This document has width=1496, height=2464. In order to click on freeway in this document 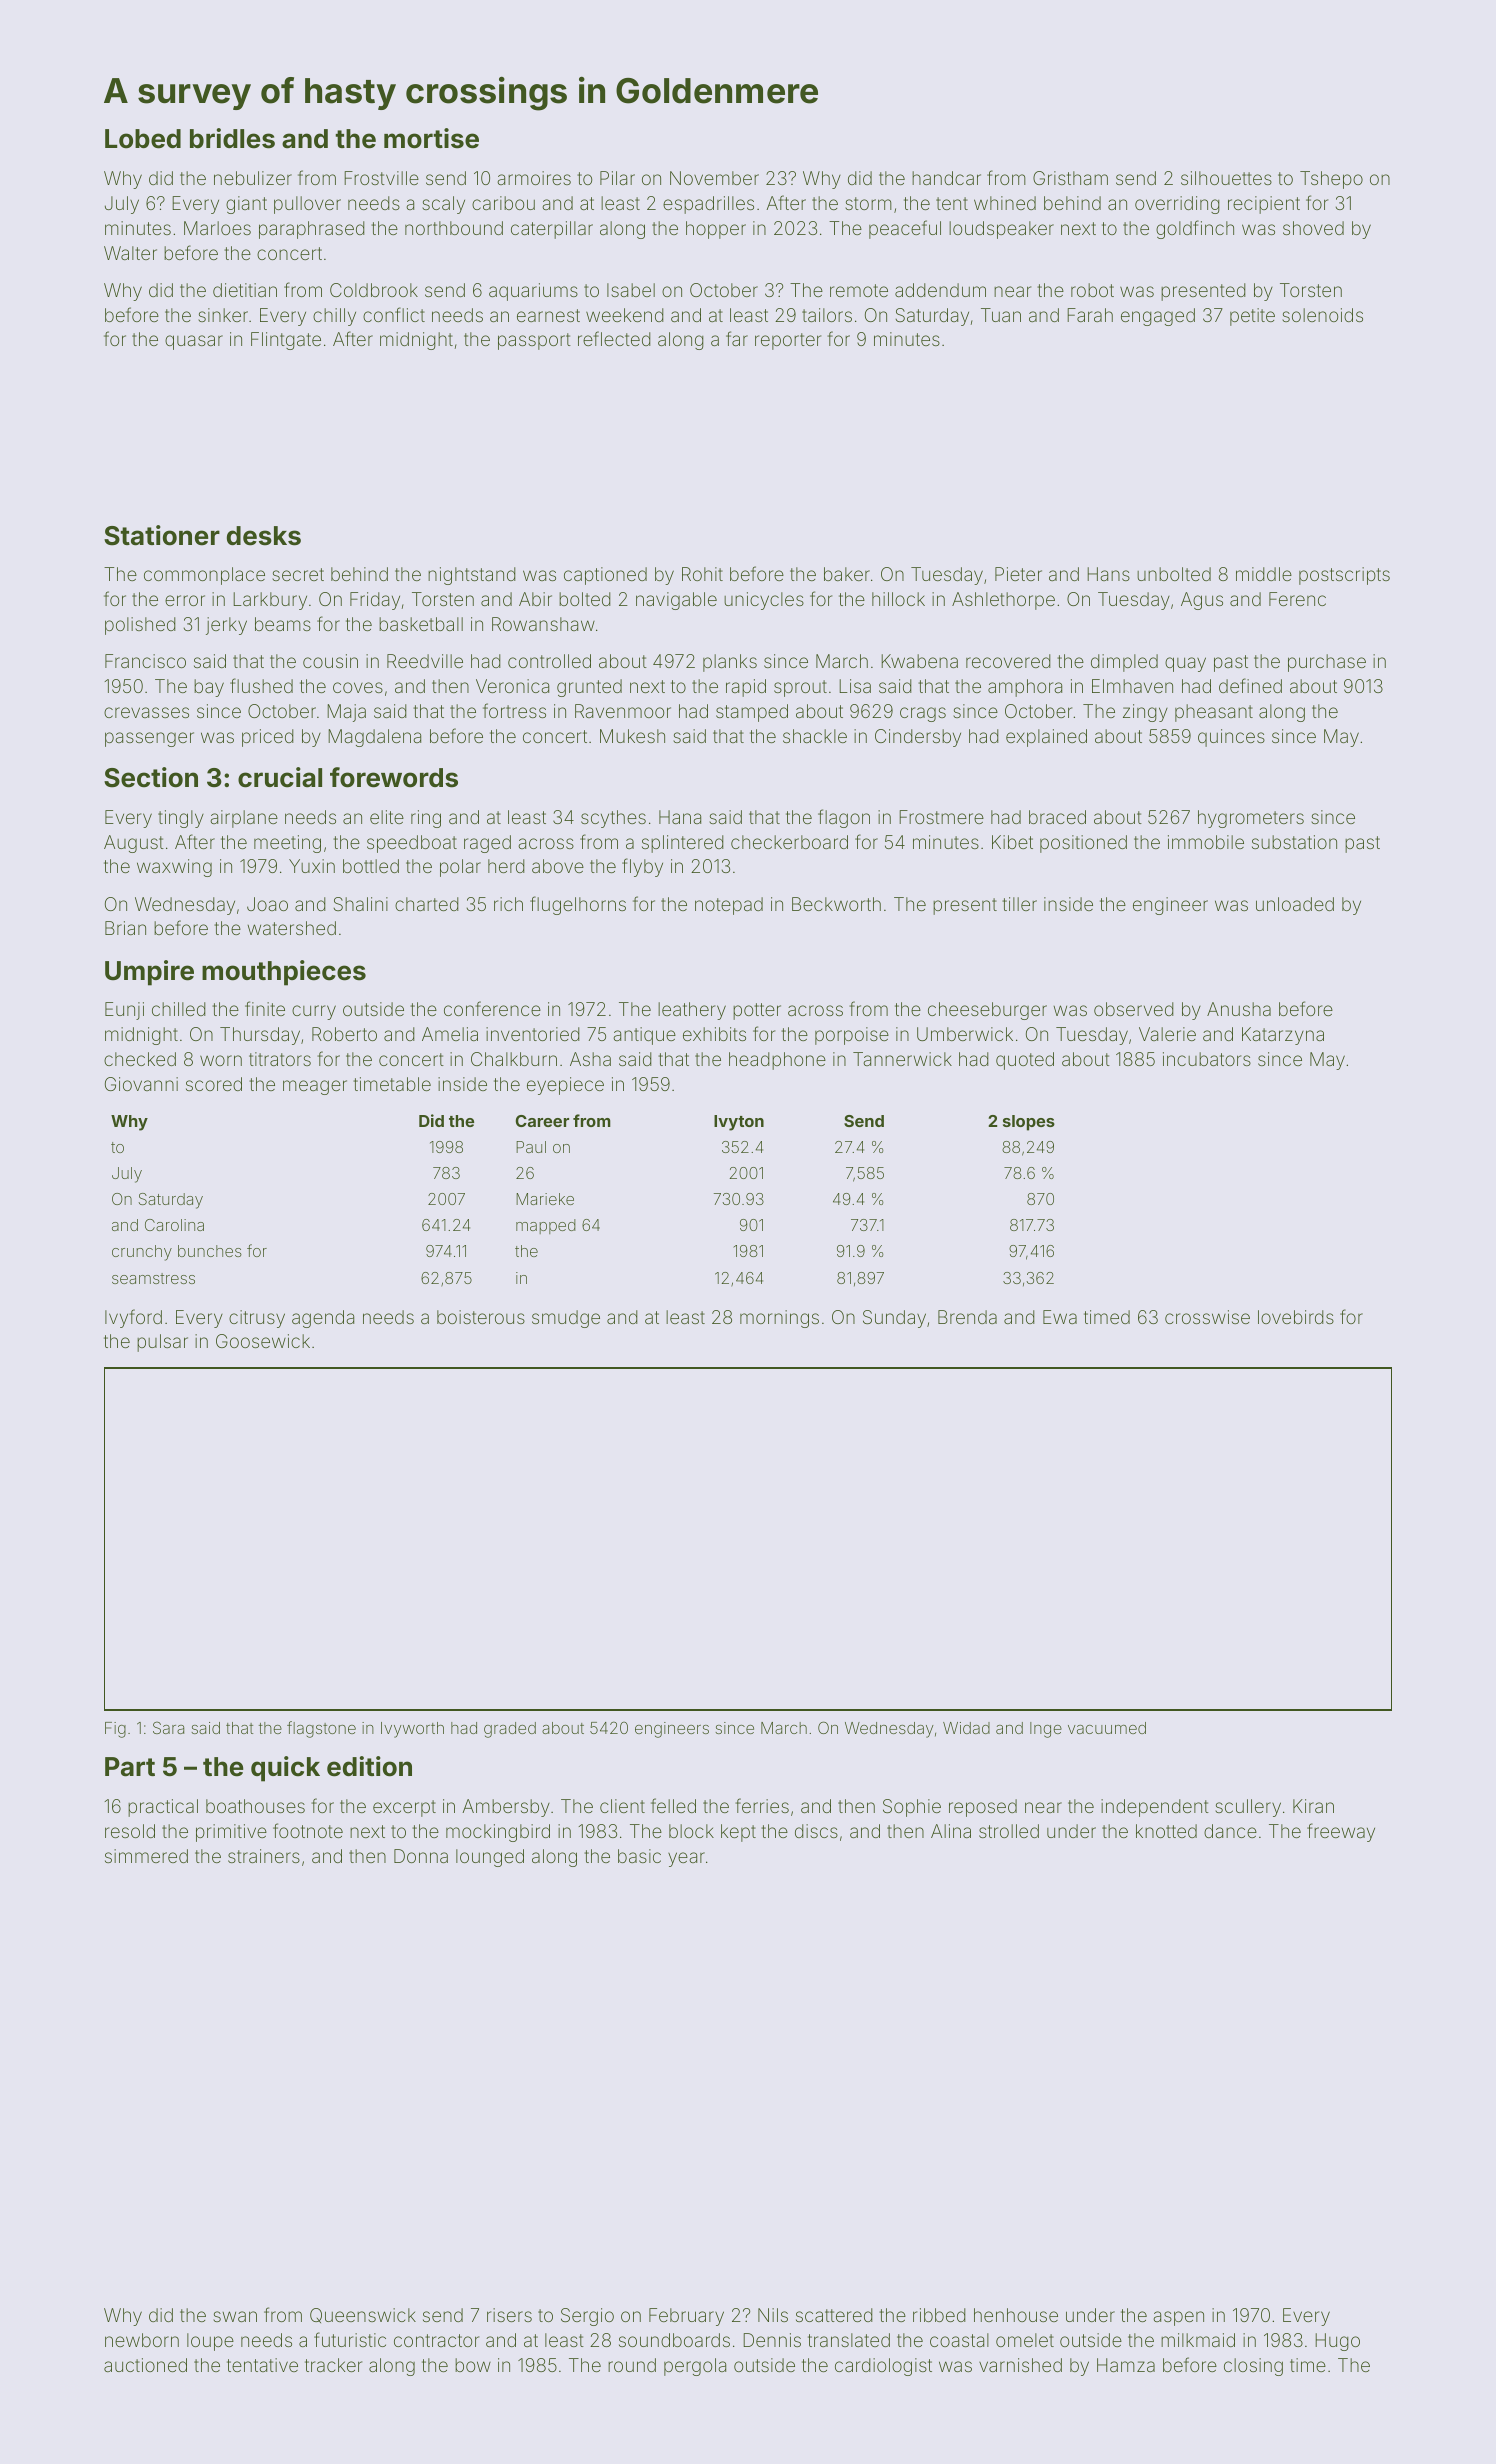, I will do `click(1341, 1832)`.
